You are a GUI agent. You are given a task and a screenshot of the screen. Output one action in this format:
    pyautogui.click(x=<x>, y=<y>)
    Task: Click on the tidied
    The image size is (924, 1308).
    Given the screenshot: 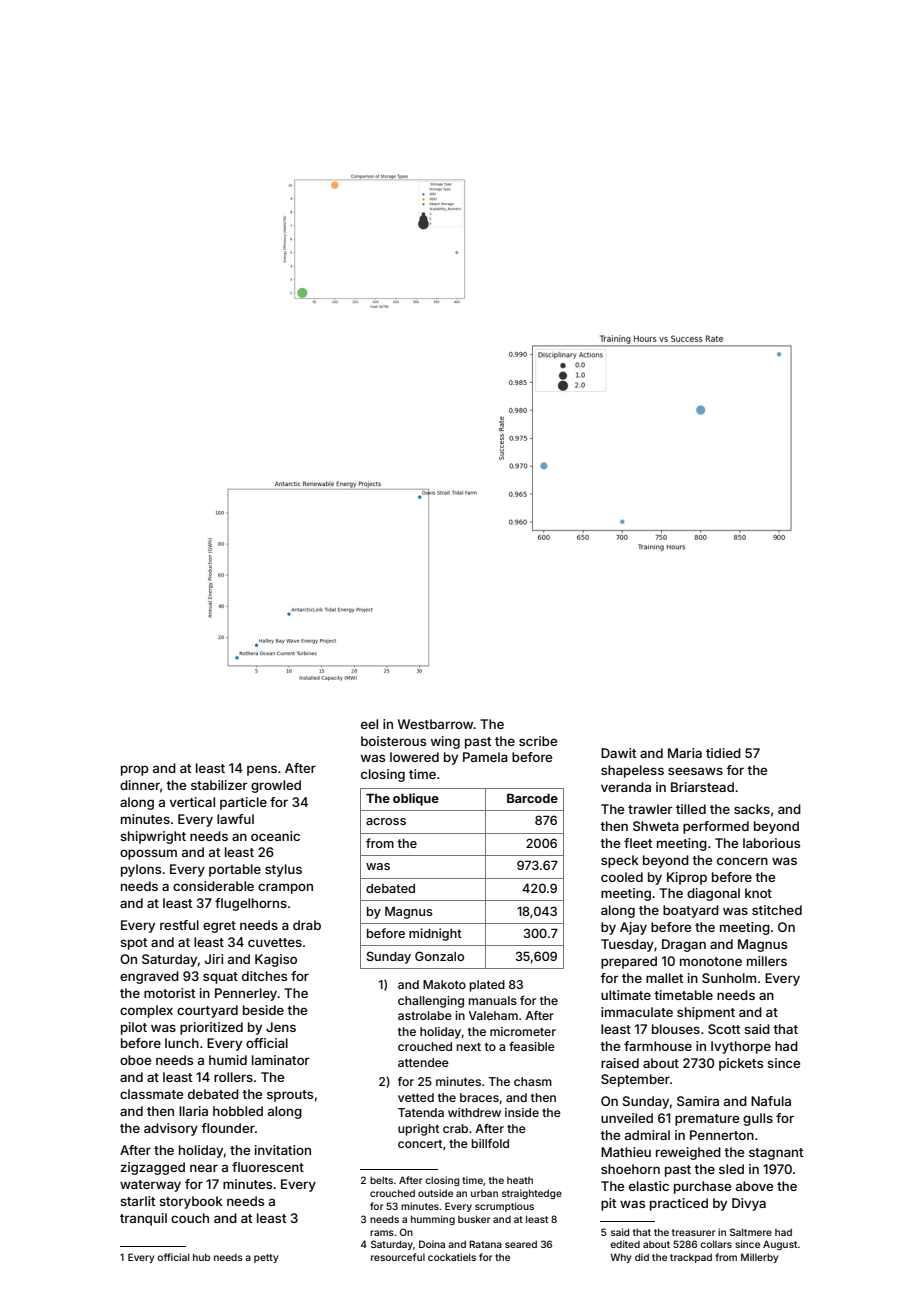 What is the action you would take?
    pyautogui.click(x=723, y=753)
